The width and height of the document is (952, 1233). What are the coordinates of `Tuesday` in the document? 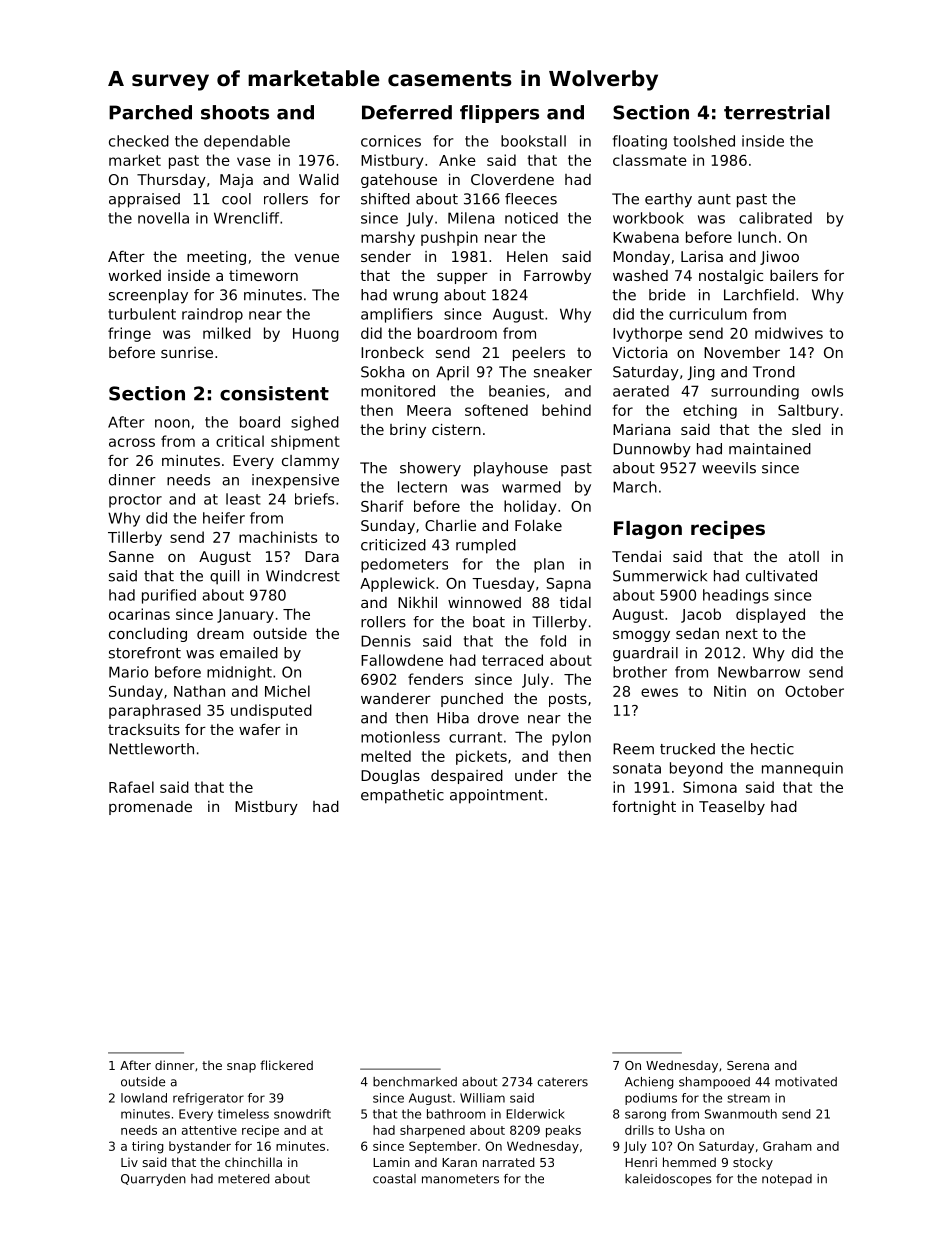 It's located at (503, 584).
